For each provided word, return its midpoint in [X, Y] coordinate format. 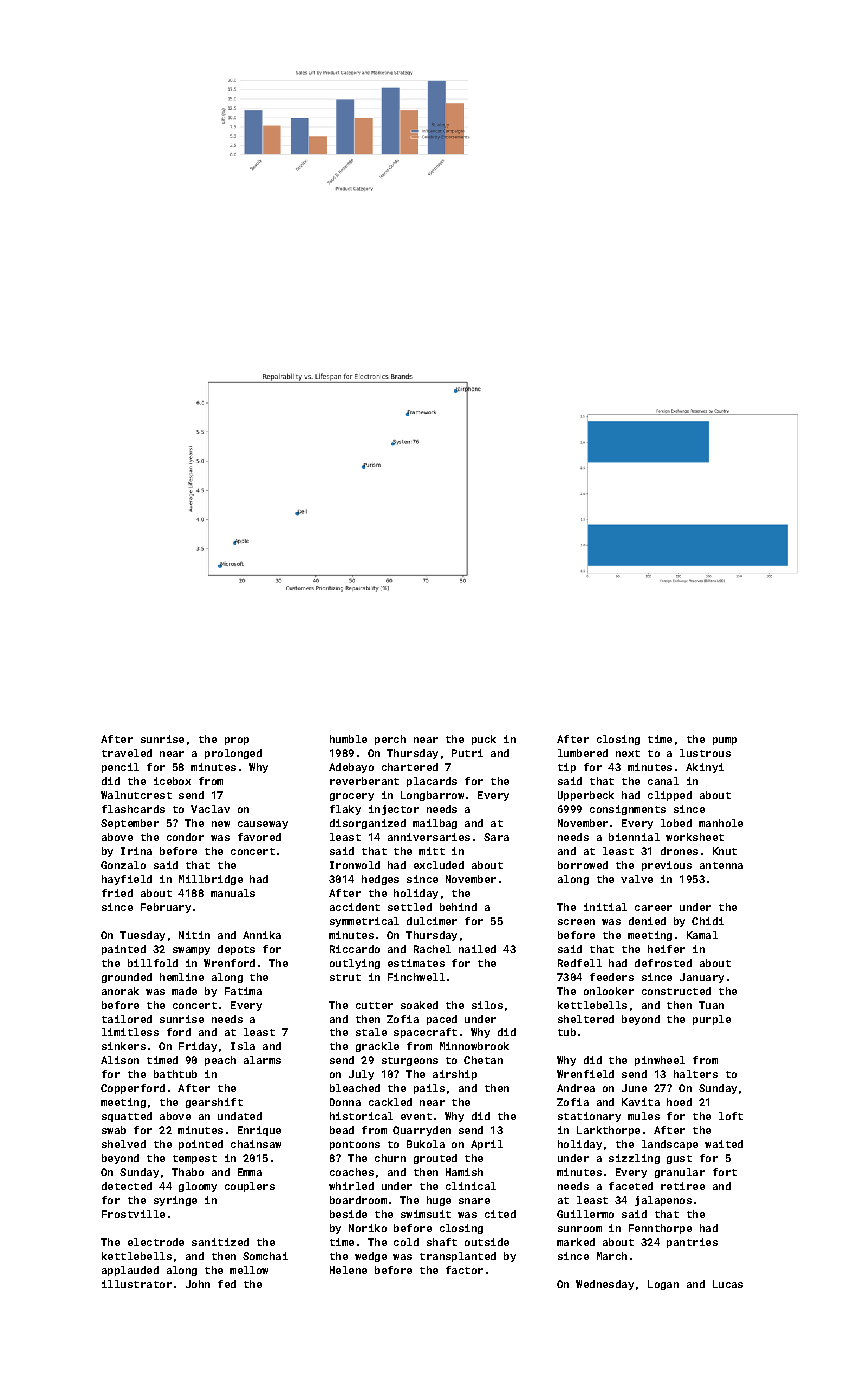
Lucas [728, 1284]
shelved [124, 1144]
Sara [496, 837]
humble [348, 739]
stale [371, 1032]
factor [464, 1270]
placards [432, 782]
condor [185, 837]
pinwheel [660, 1061]
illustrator [137, 1284]
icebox [172, 781]
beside [348, 1214]
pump [725, 741]
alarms [262, 1060]
